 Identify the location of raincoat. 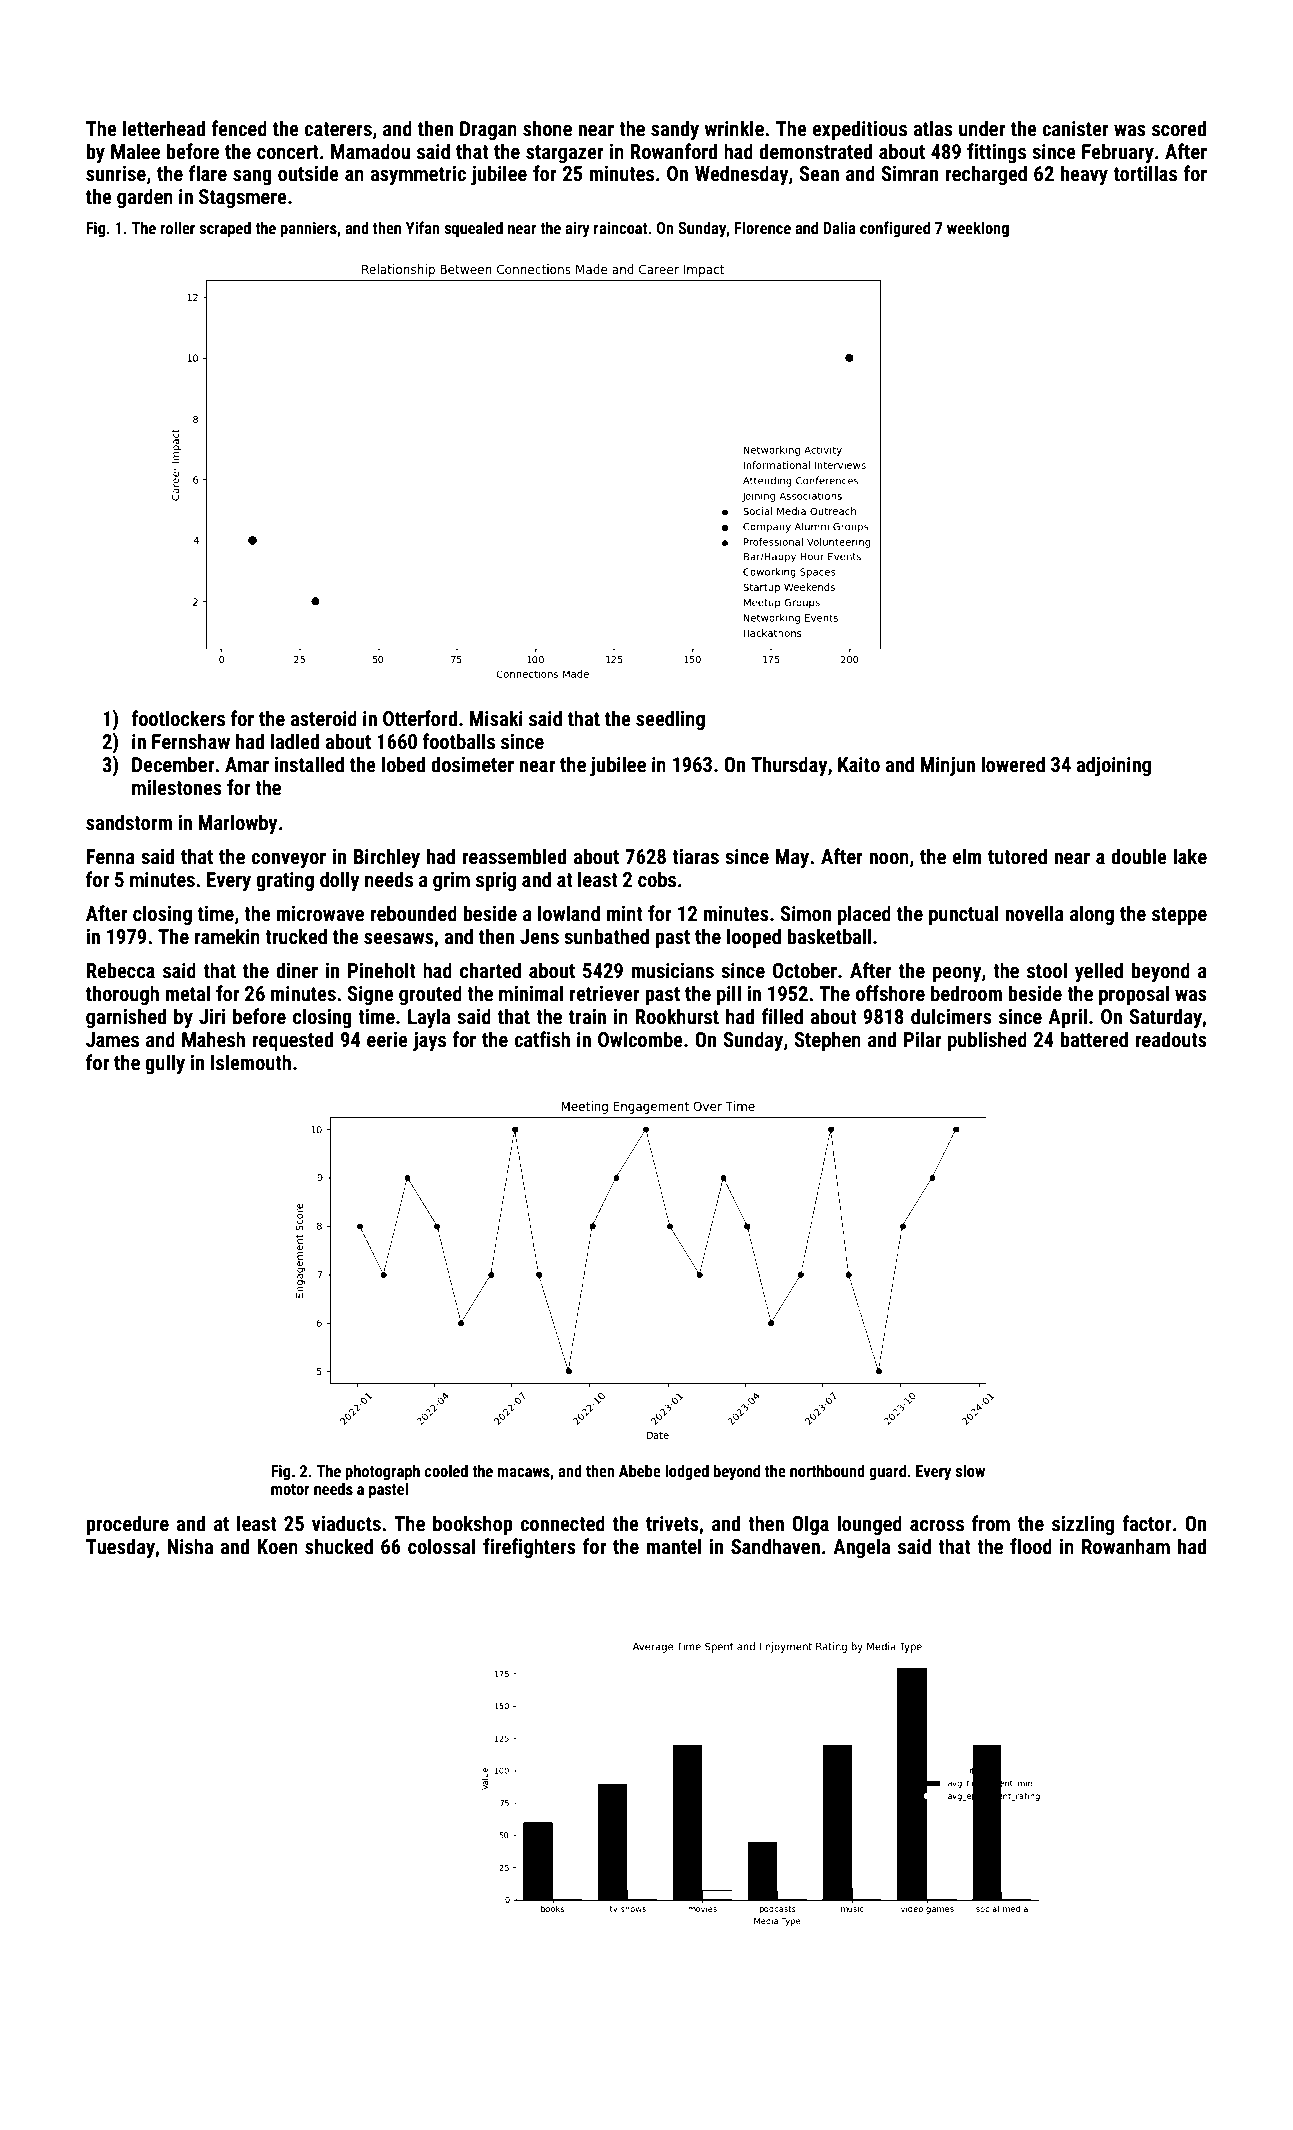
(620, 228).
